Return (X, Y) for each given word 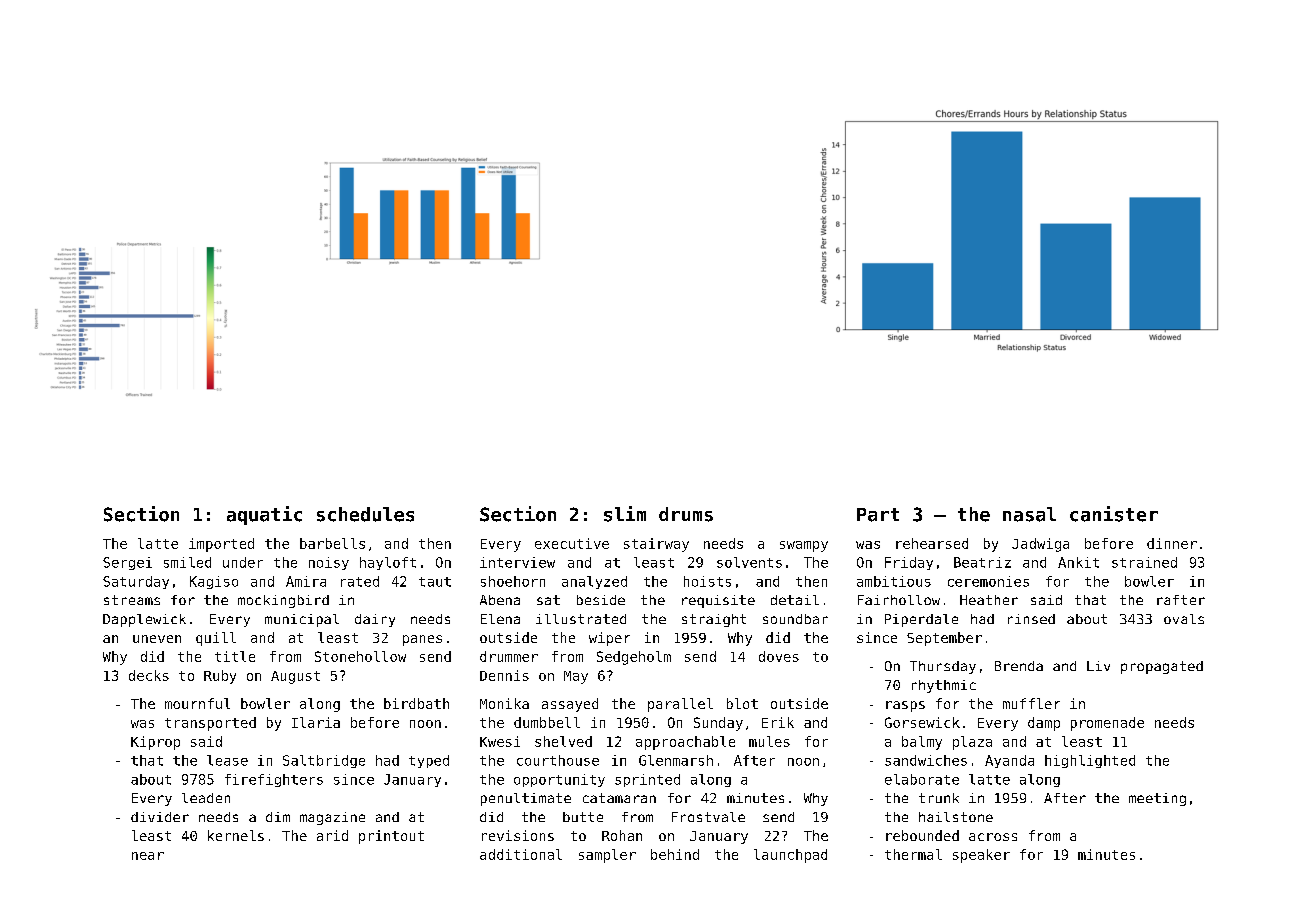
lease (227, 760)
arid (332, 835)
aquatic (264, 515)
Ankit (1078, 562)
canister (1114, 514)
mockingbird (283, 601)
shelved (563, 741)
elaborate (922, 779)
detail (795, 600)
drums (686, 514)
